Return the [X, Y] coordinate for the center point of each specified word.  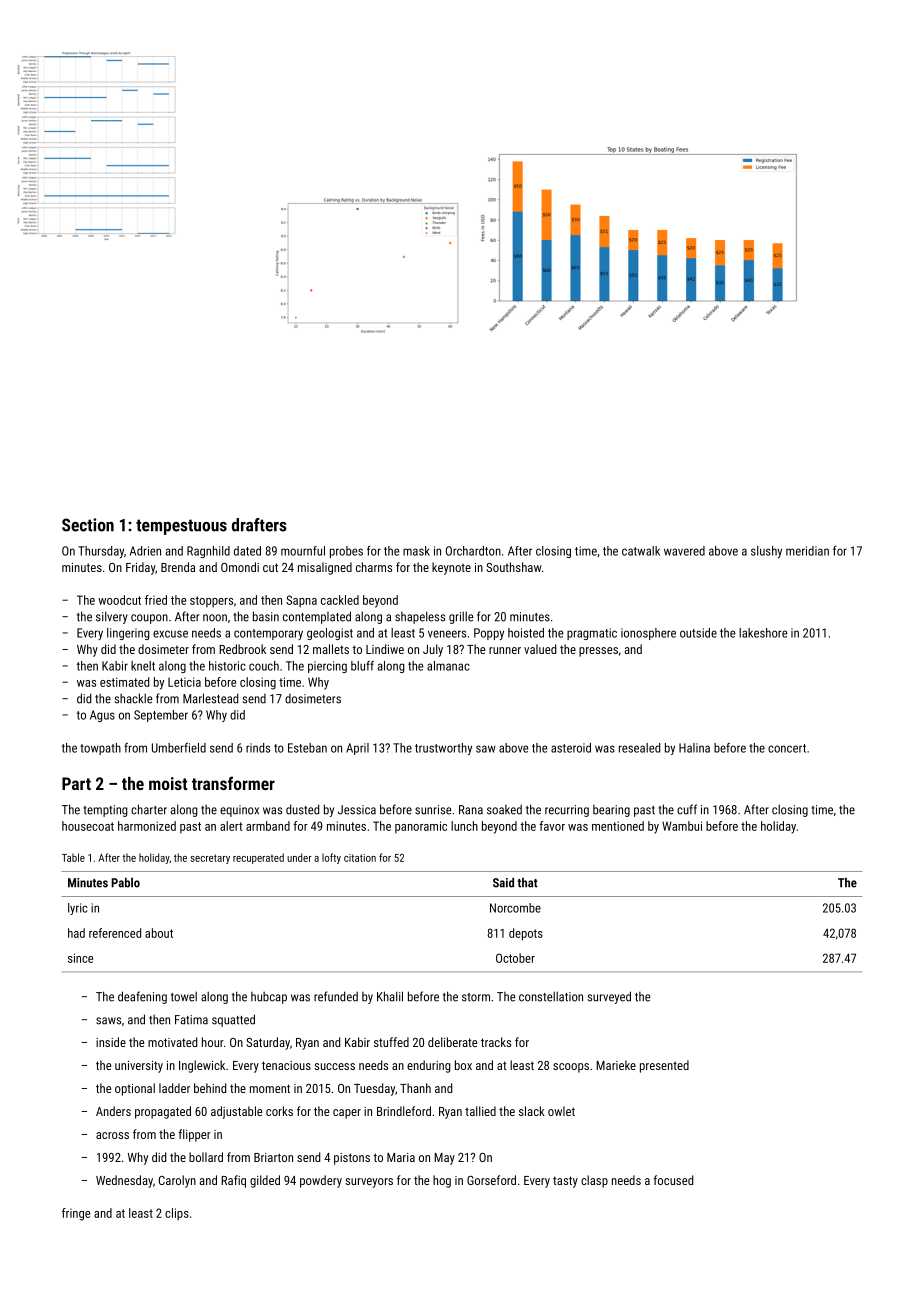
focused [673, 1180]
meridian [807, 551]
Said [503, 882]
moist [168, 783]
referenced [115, 933]
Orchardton [473, 551]
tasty [565, 1182]
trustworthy [443, 749]
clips [177, 1214]
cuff [687, 809]
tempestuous [181, 527]
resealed [639, 748]
